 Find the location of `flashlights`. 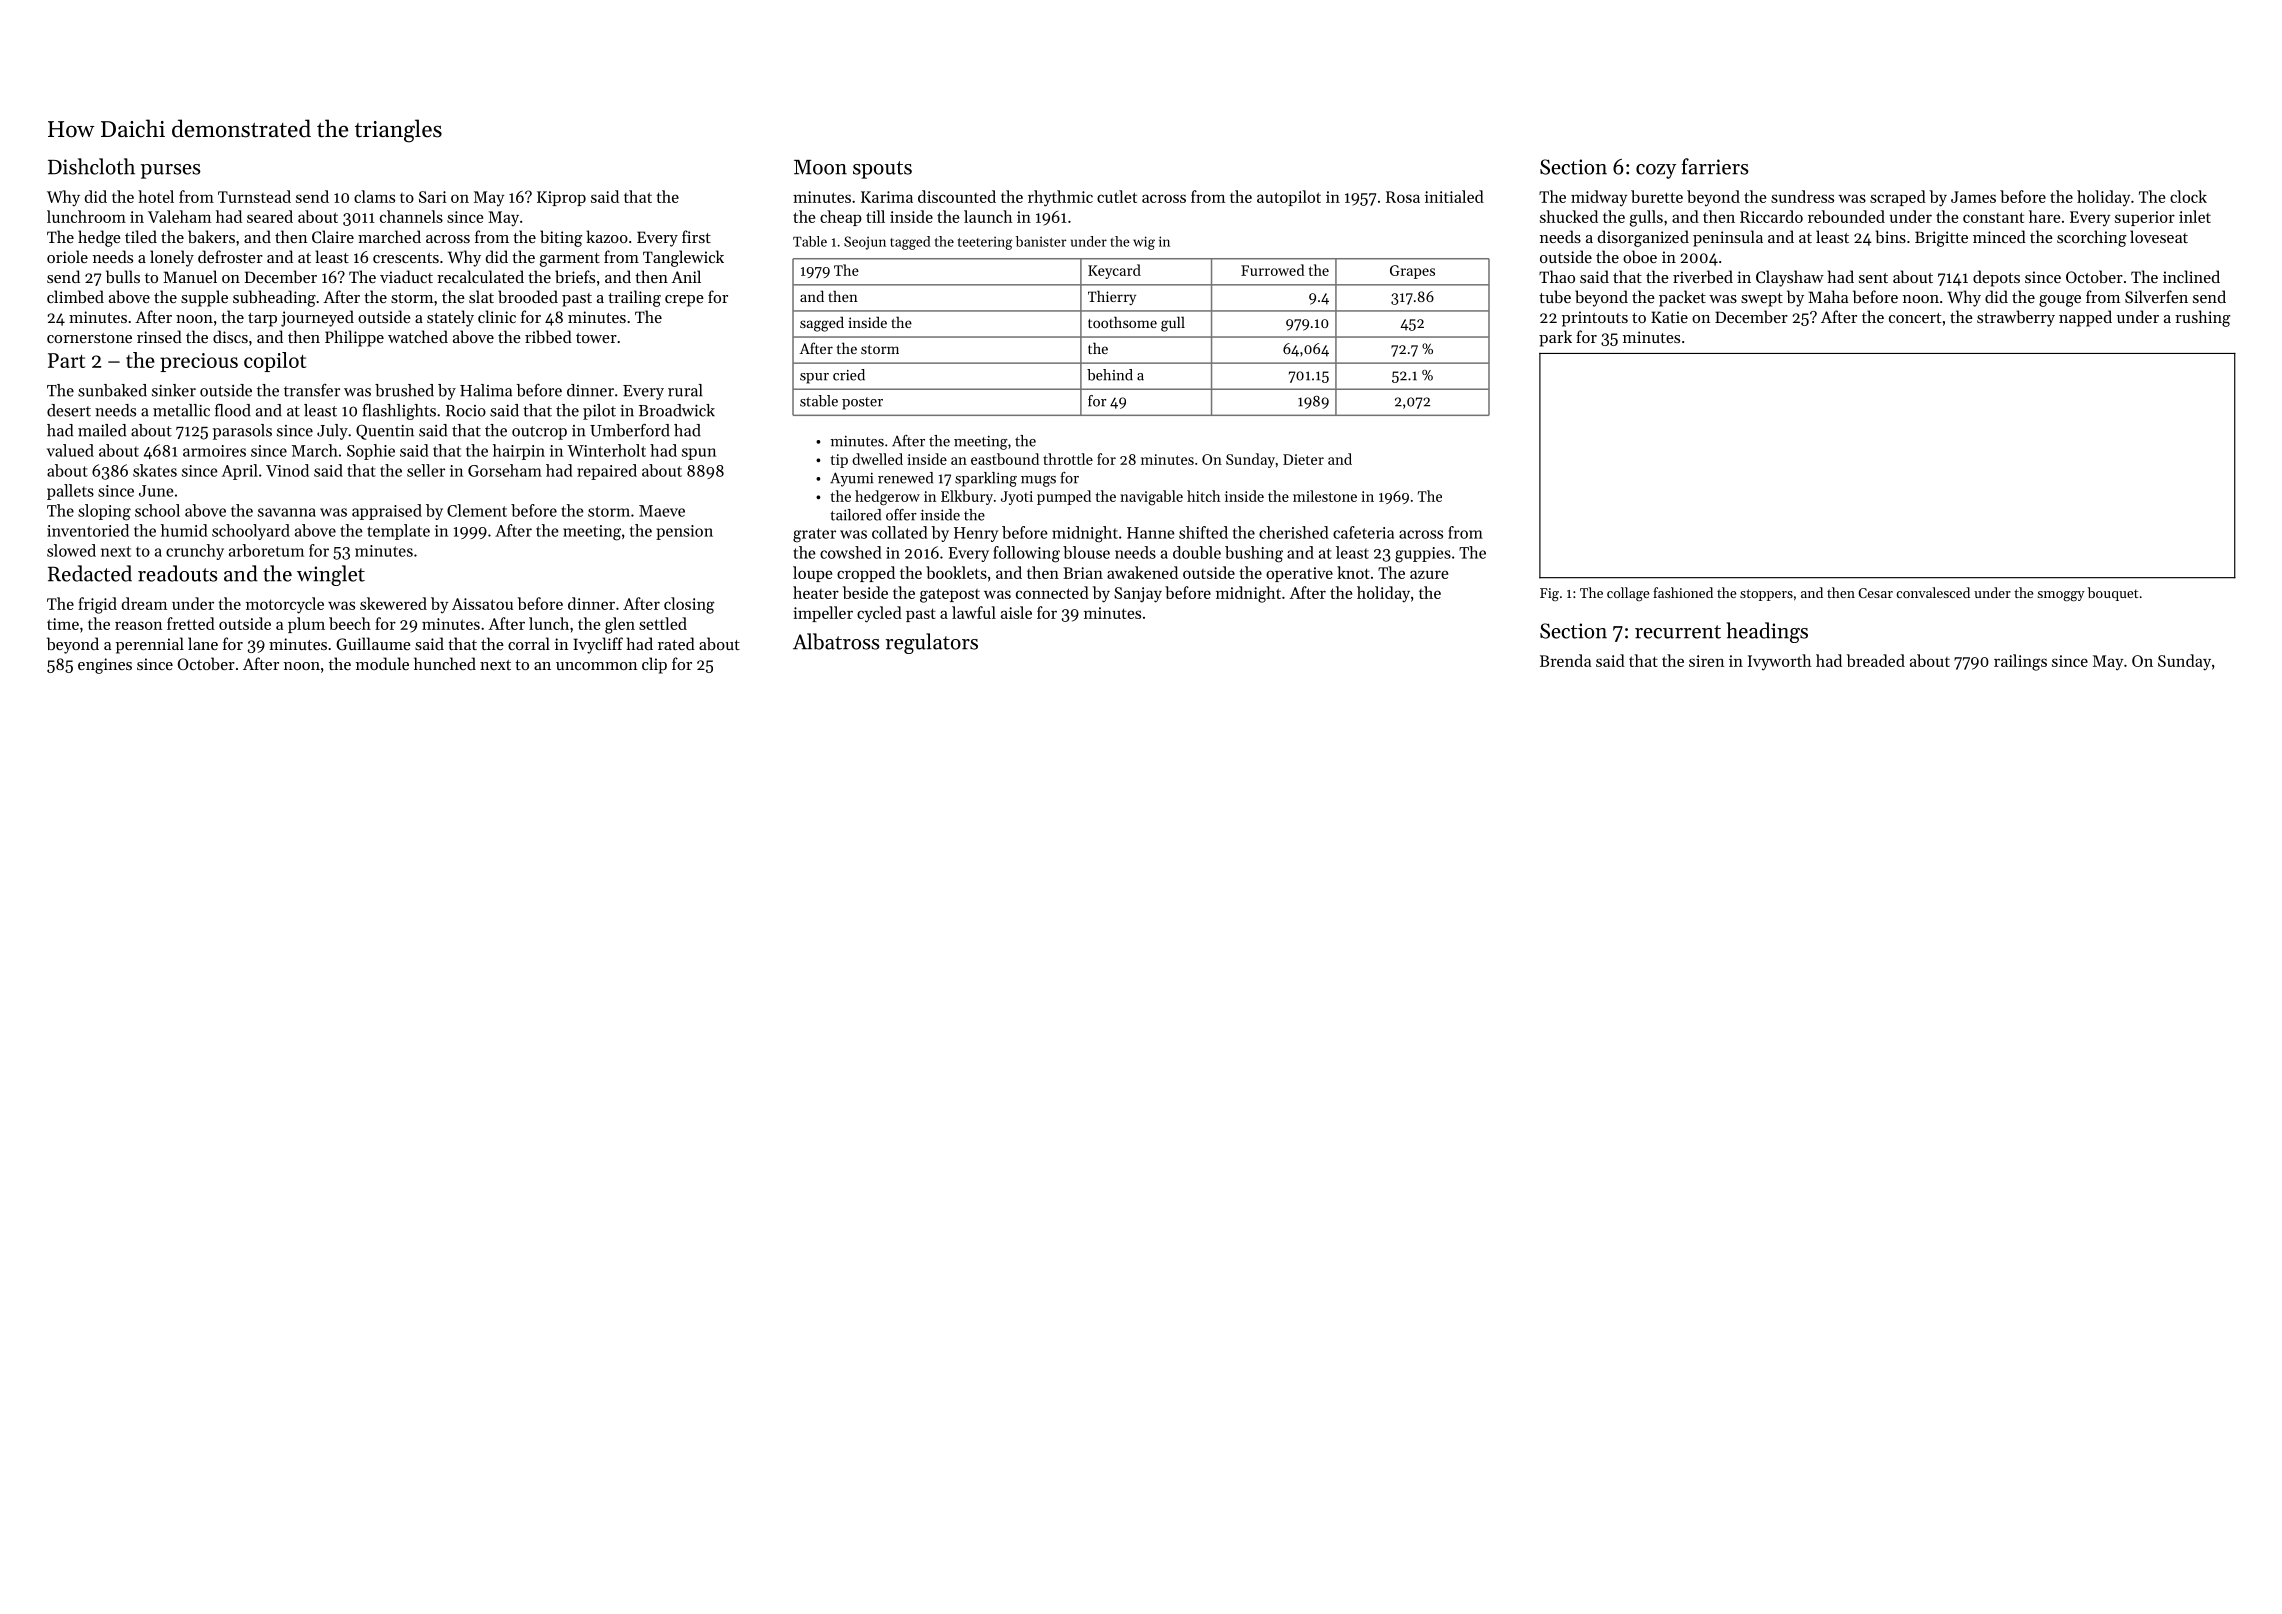

flashlights is located at coordinates (399, 412).
